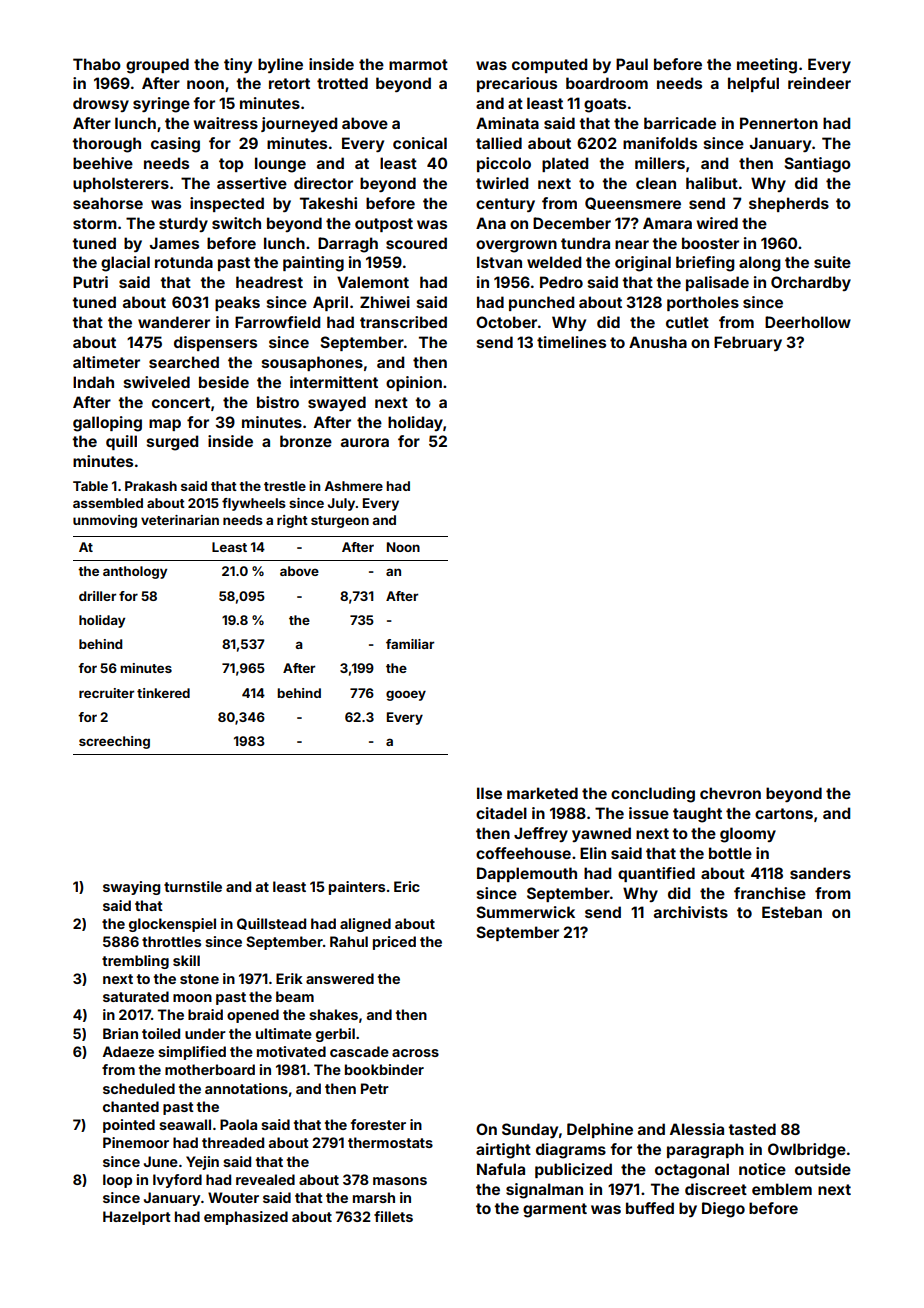 The height and width of the screenshot is (1308, 924). Describe the element at coordinates (135, 572) in the screenshot. I see `anthology` at that location.
